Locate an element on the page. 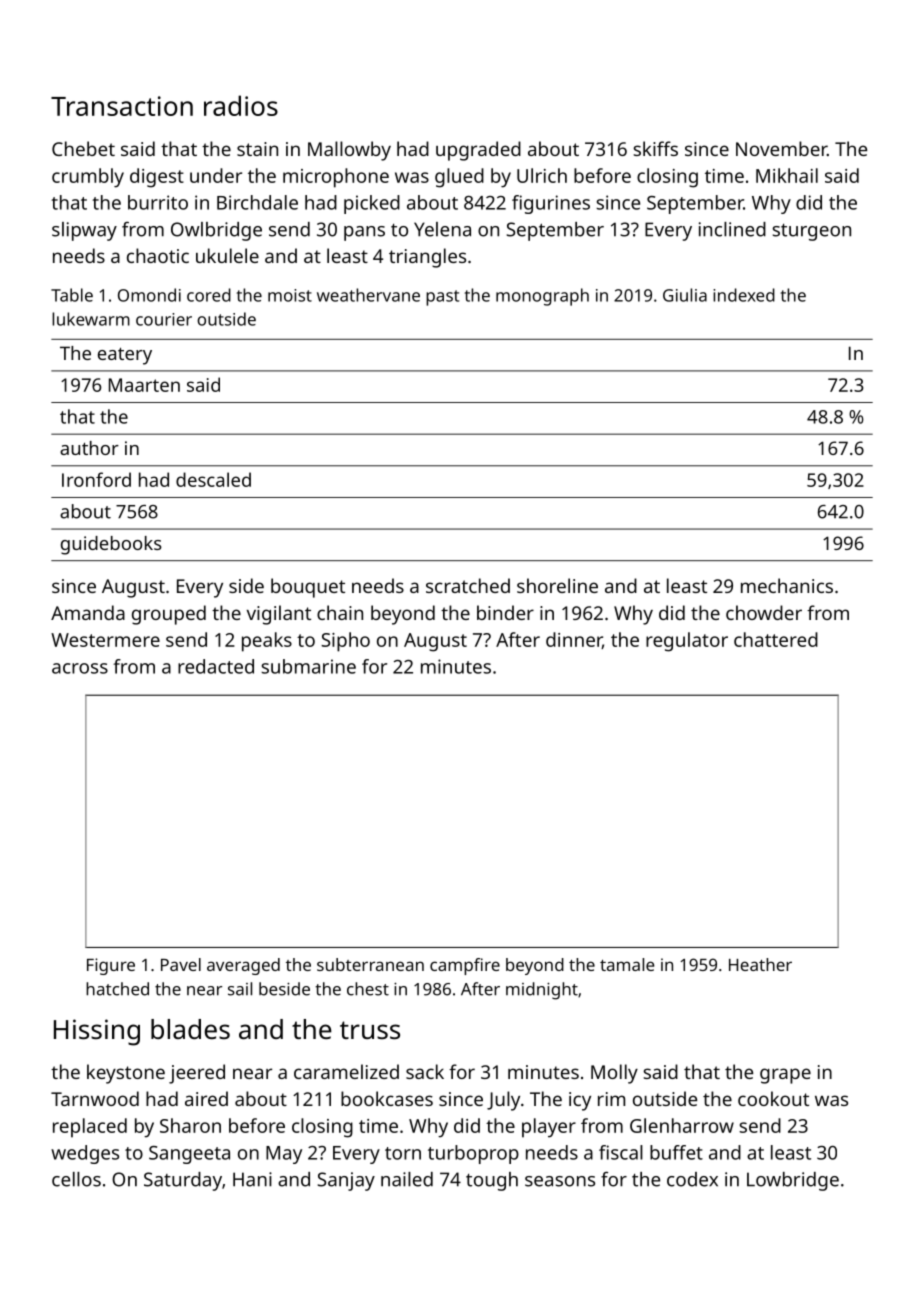  chattered is located at coordinates (776, 639).
